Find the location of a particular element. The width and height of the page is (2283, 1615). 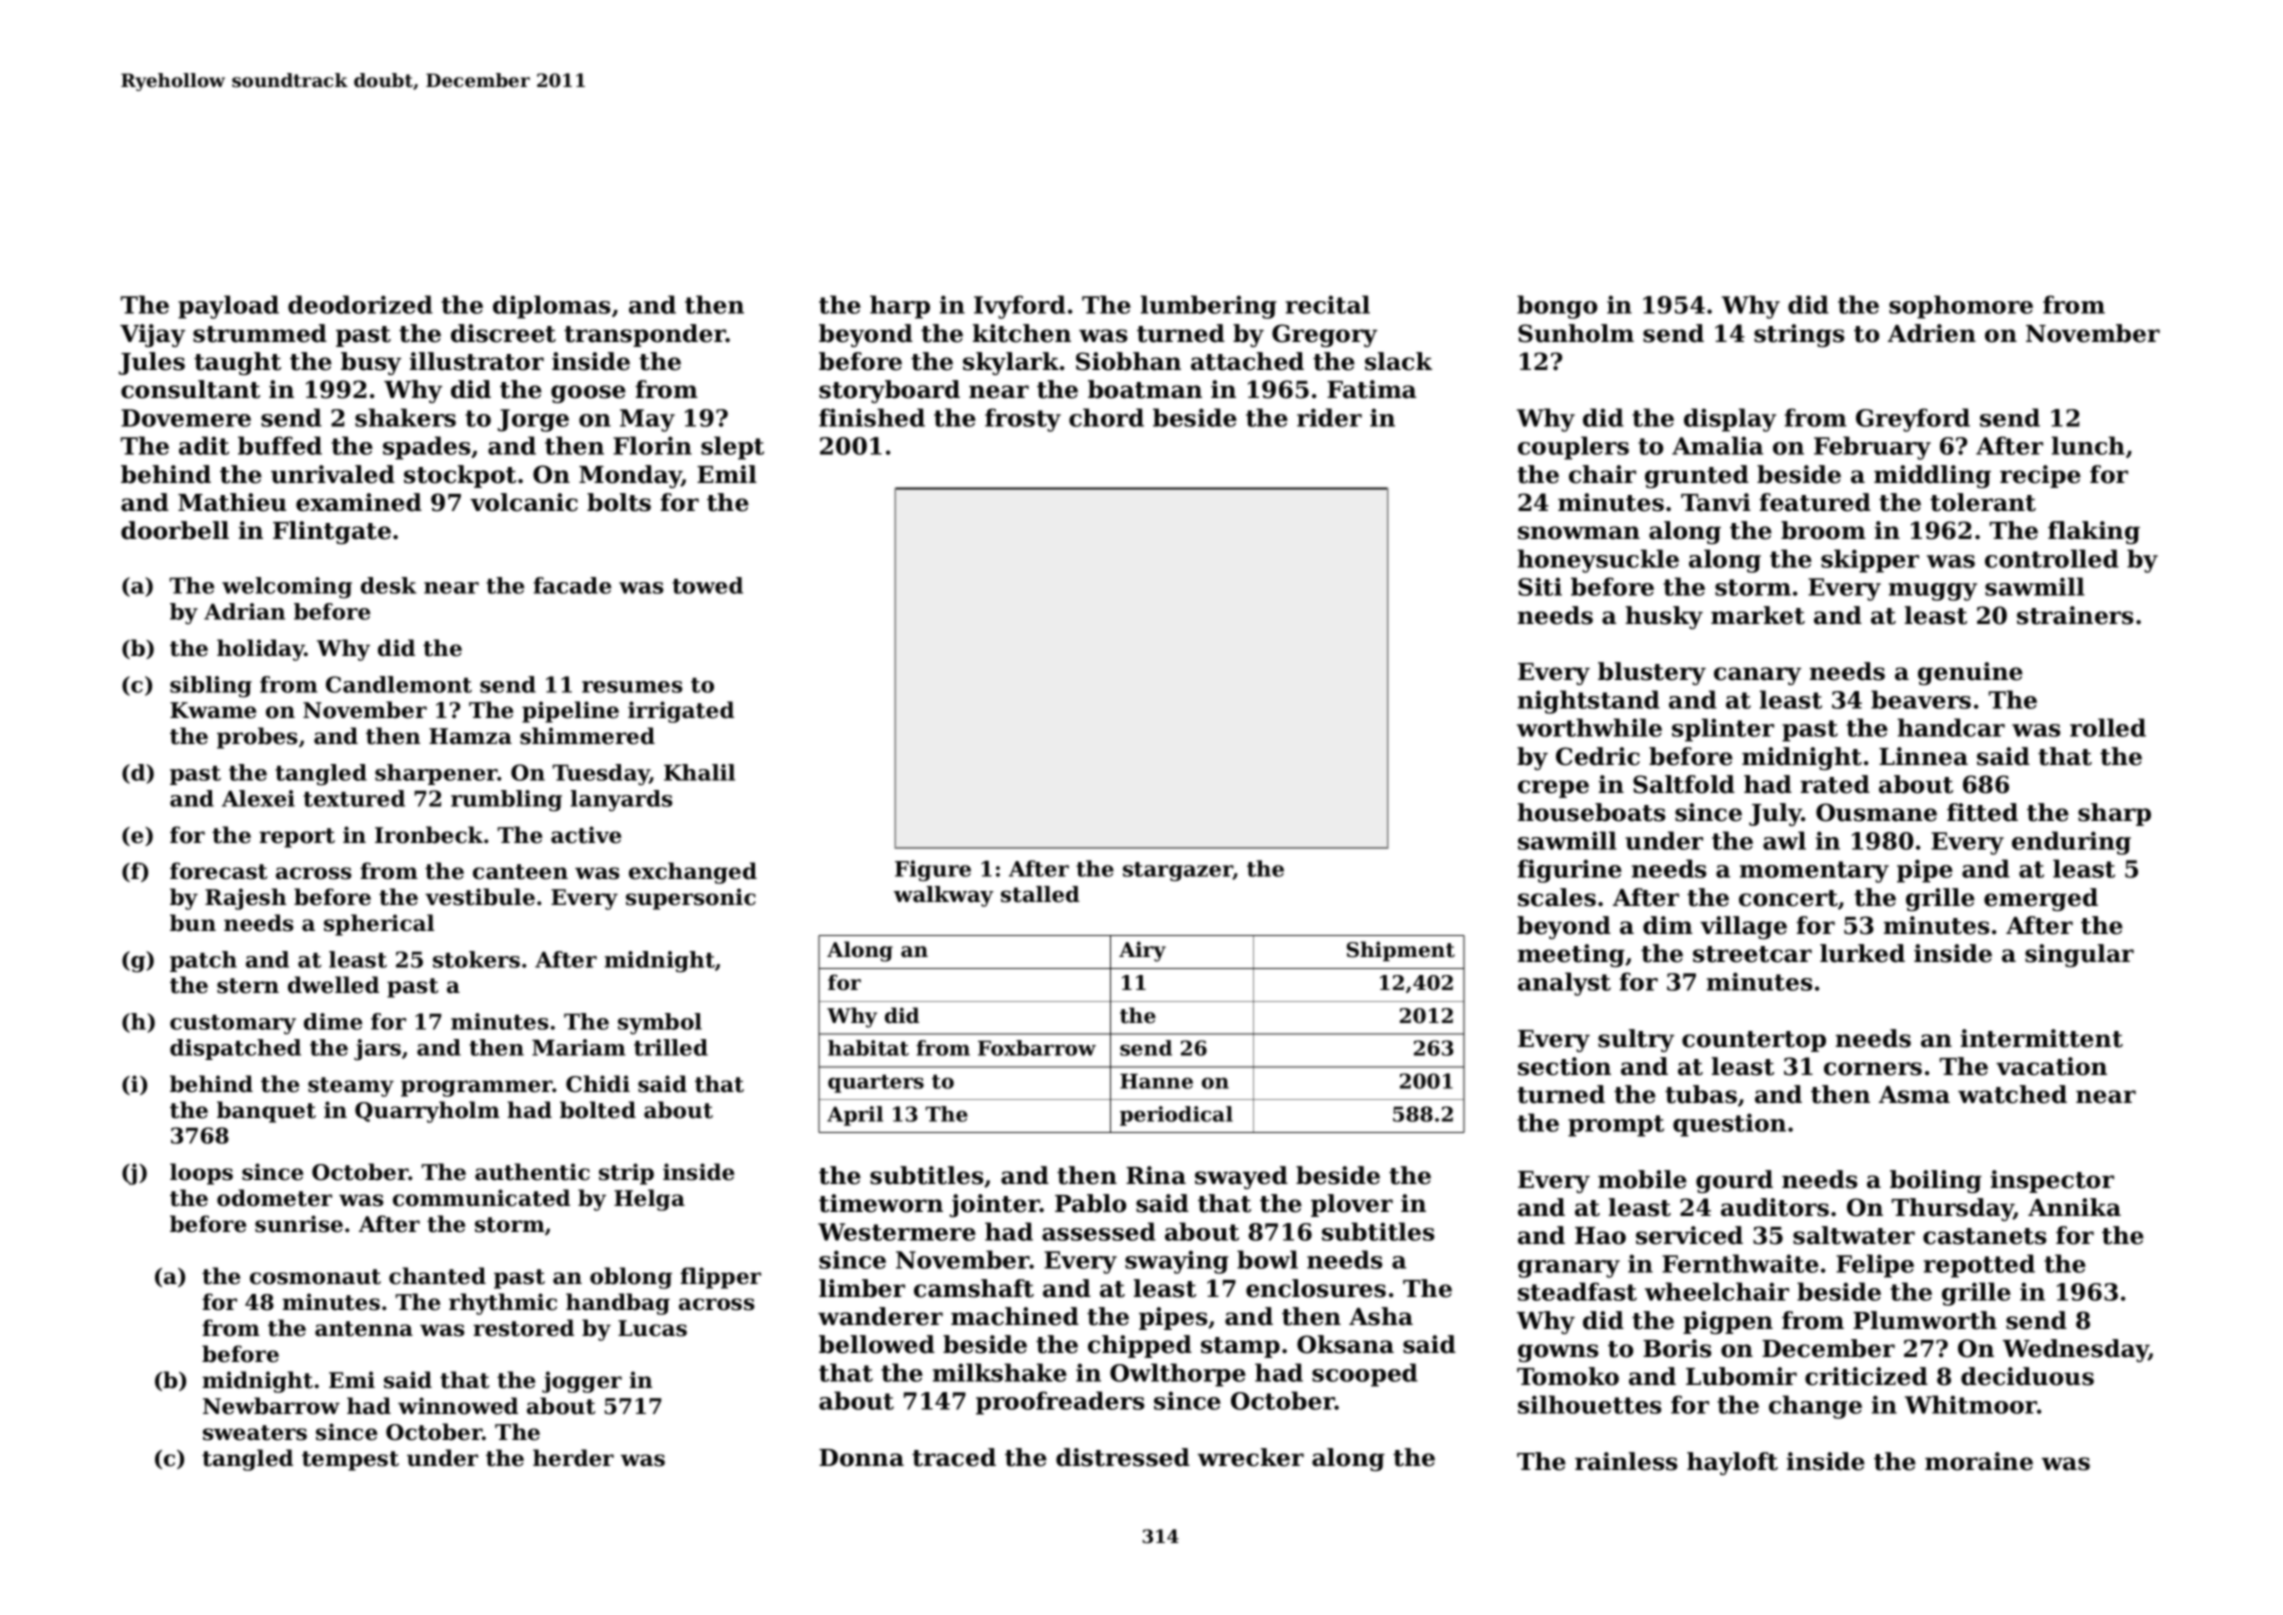

Ivyford is located at coordinates (1020, 307).
